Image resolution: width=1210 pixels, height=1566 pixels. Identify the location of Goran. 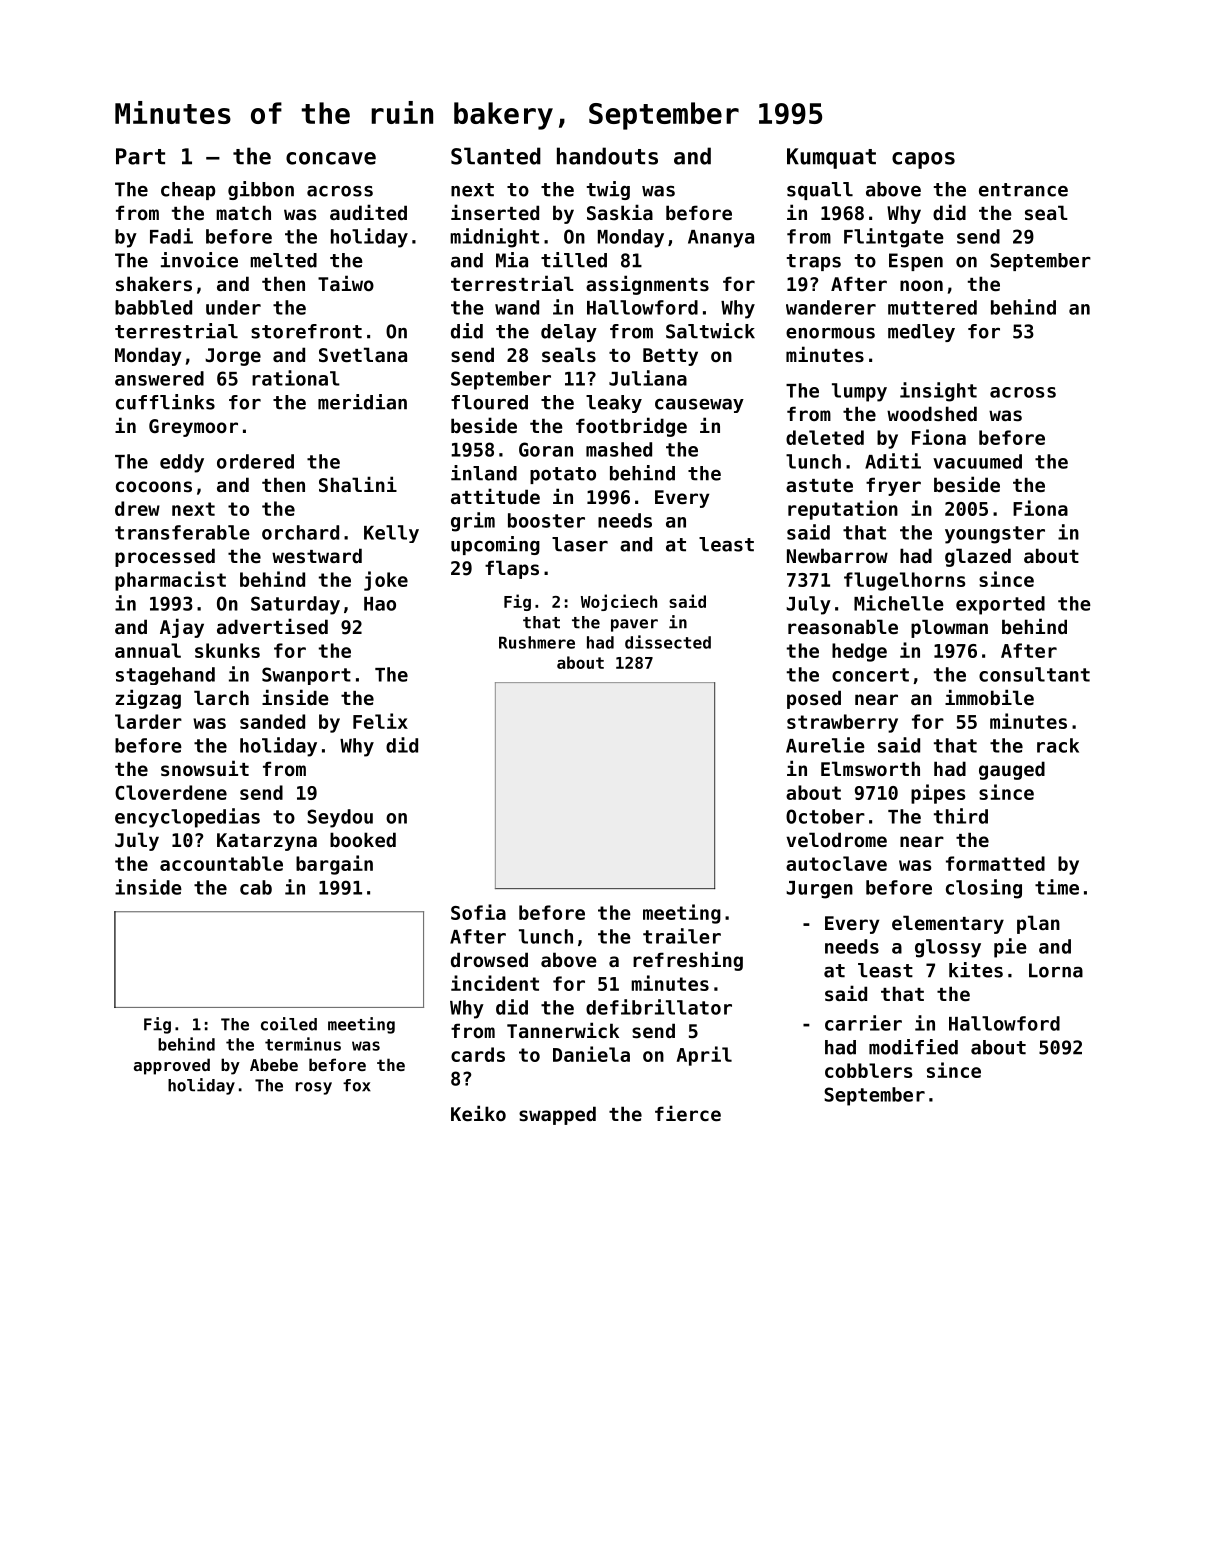
(546, 449).
